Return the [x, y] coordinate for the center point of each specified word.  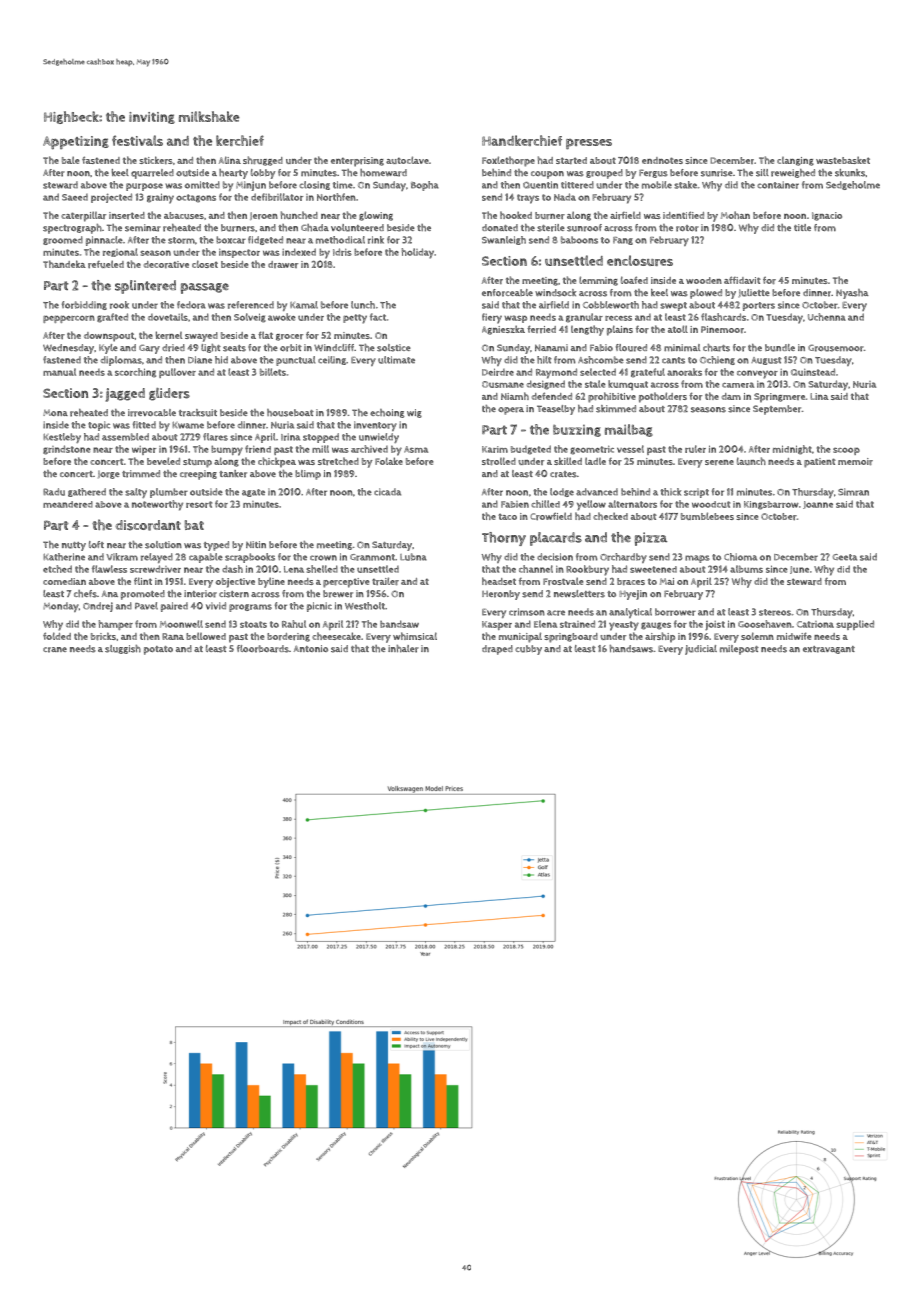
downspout [109, 337]
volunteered [357, 228]
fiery [492, 318]
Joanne [818, 505]
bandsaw [399, 624]
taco [507, 516]
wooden [704, 280]
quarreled [152, 174]
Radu [54, 492]
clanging [795, 161]
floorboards [263, 649]
